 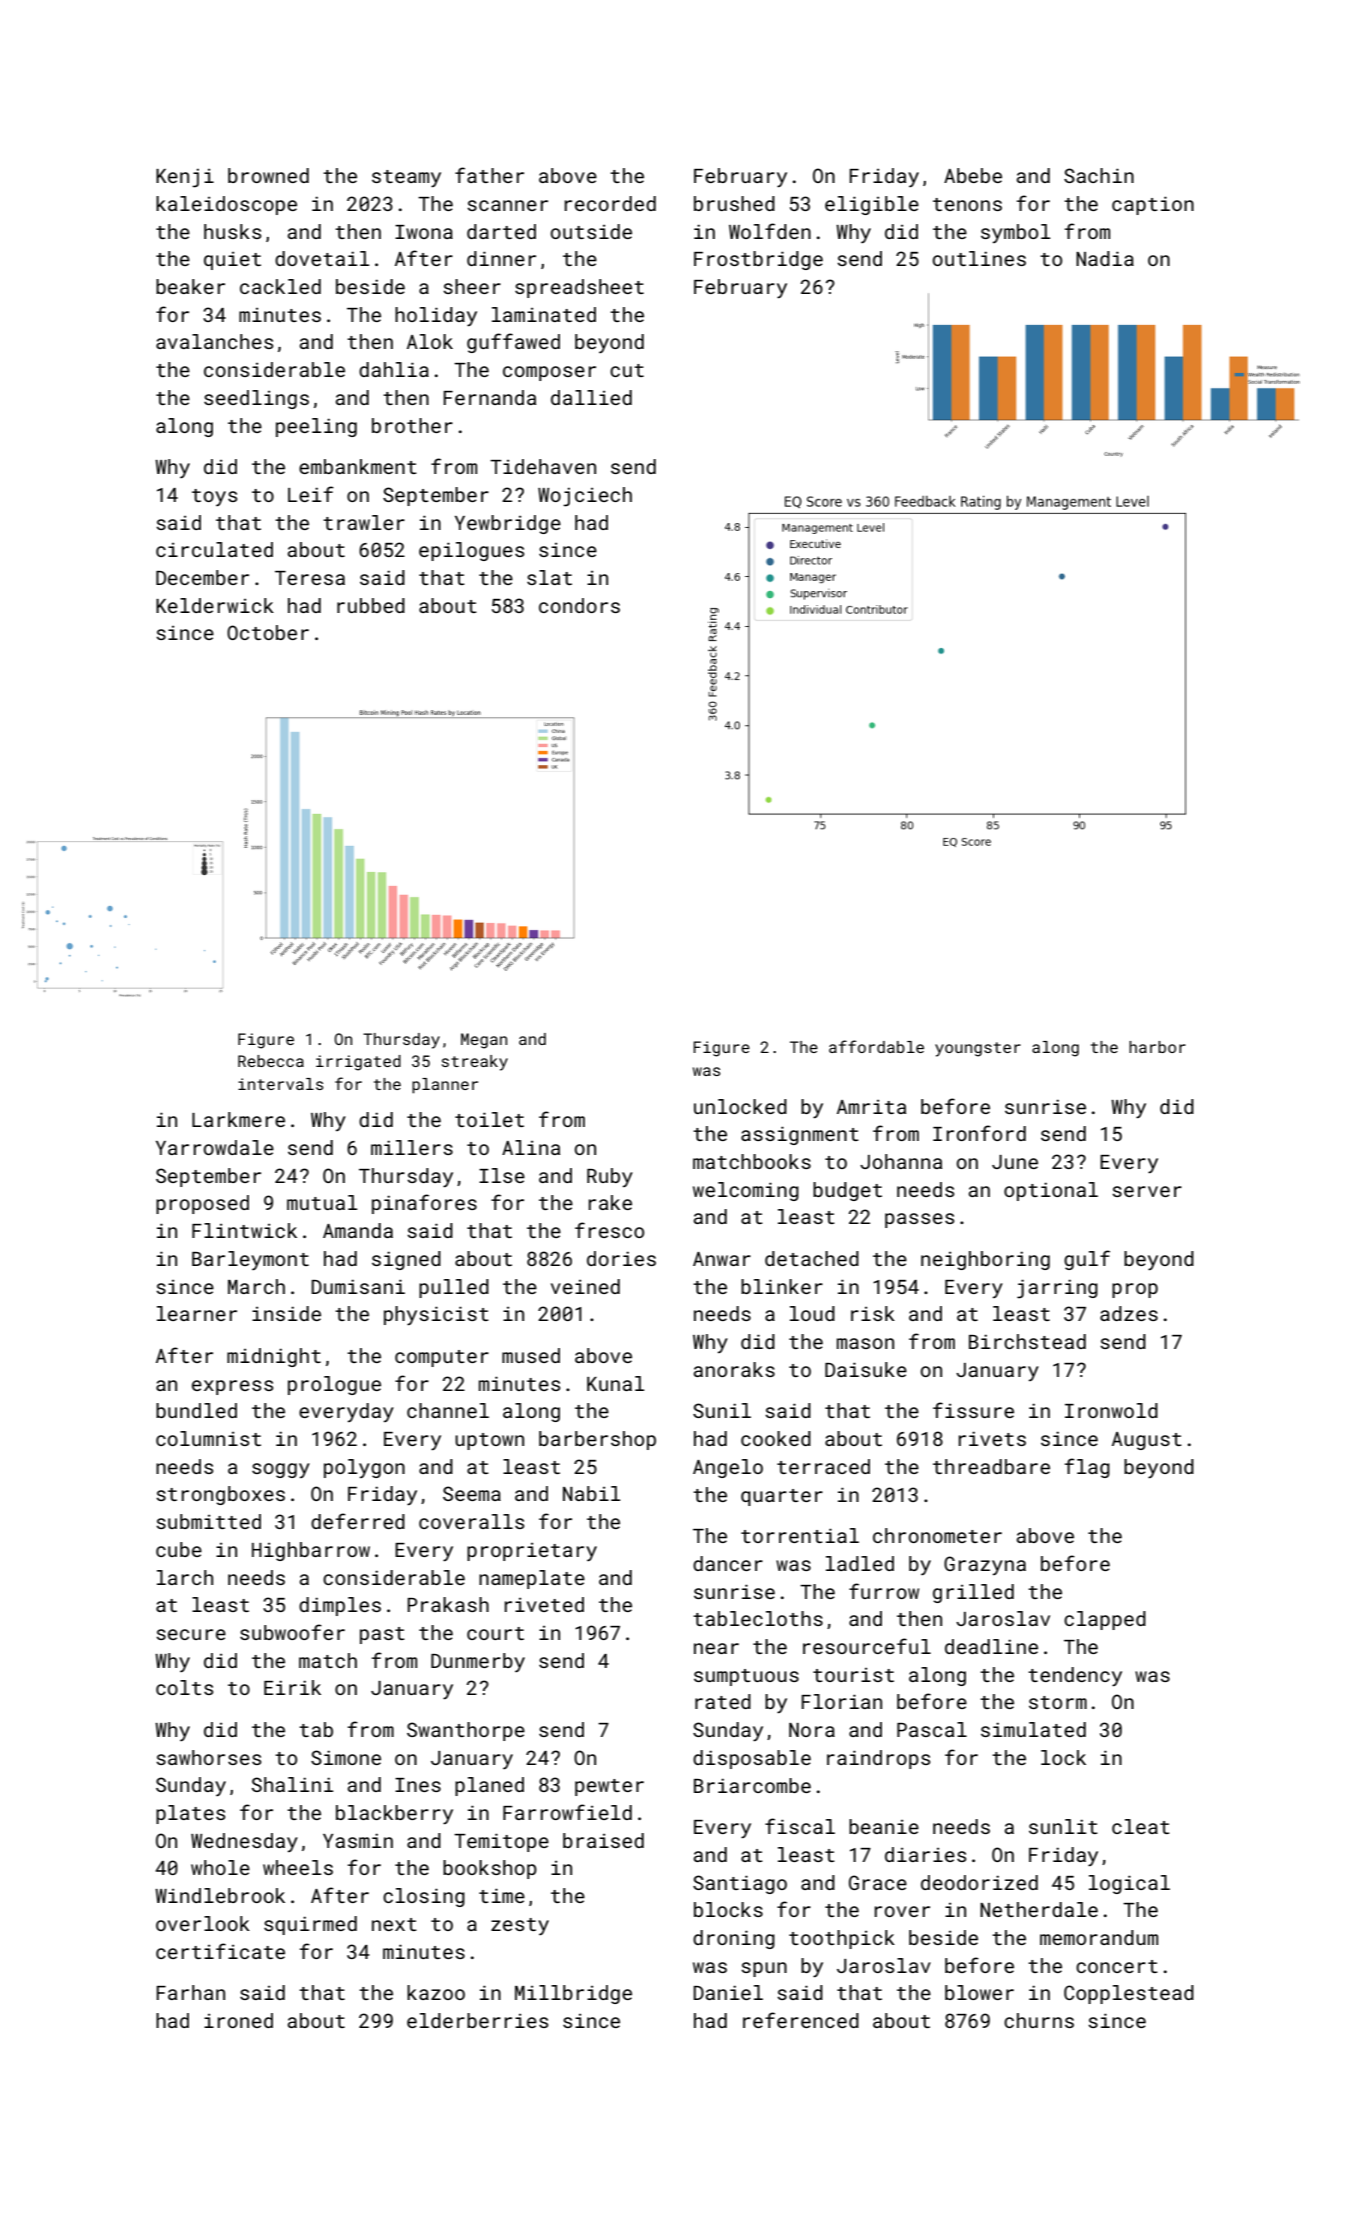 What do you see at coordinates (1129, 1313) in the image?
I see `adzes` at bounding box center [1129, 1313].
